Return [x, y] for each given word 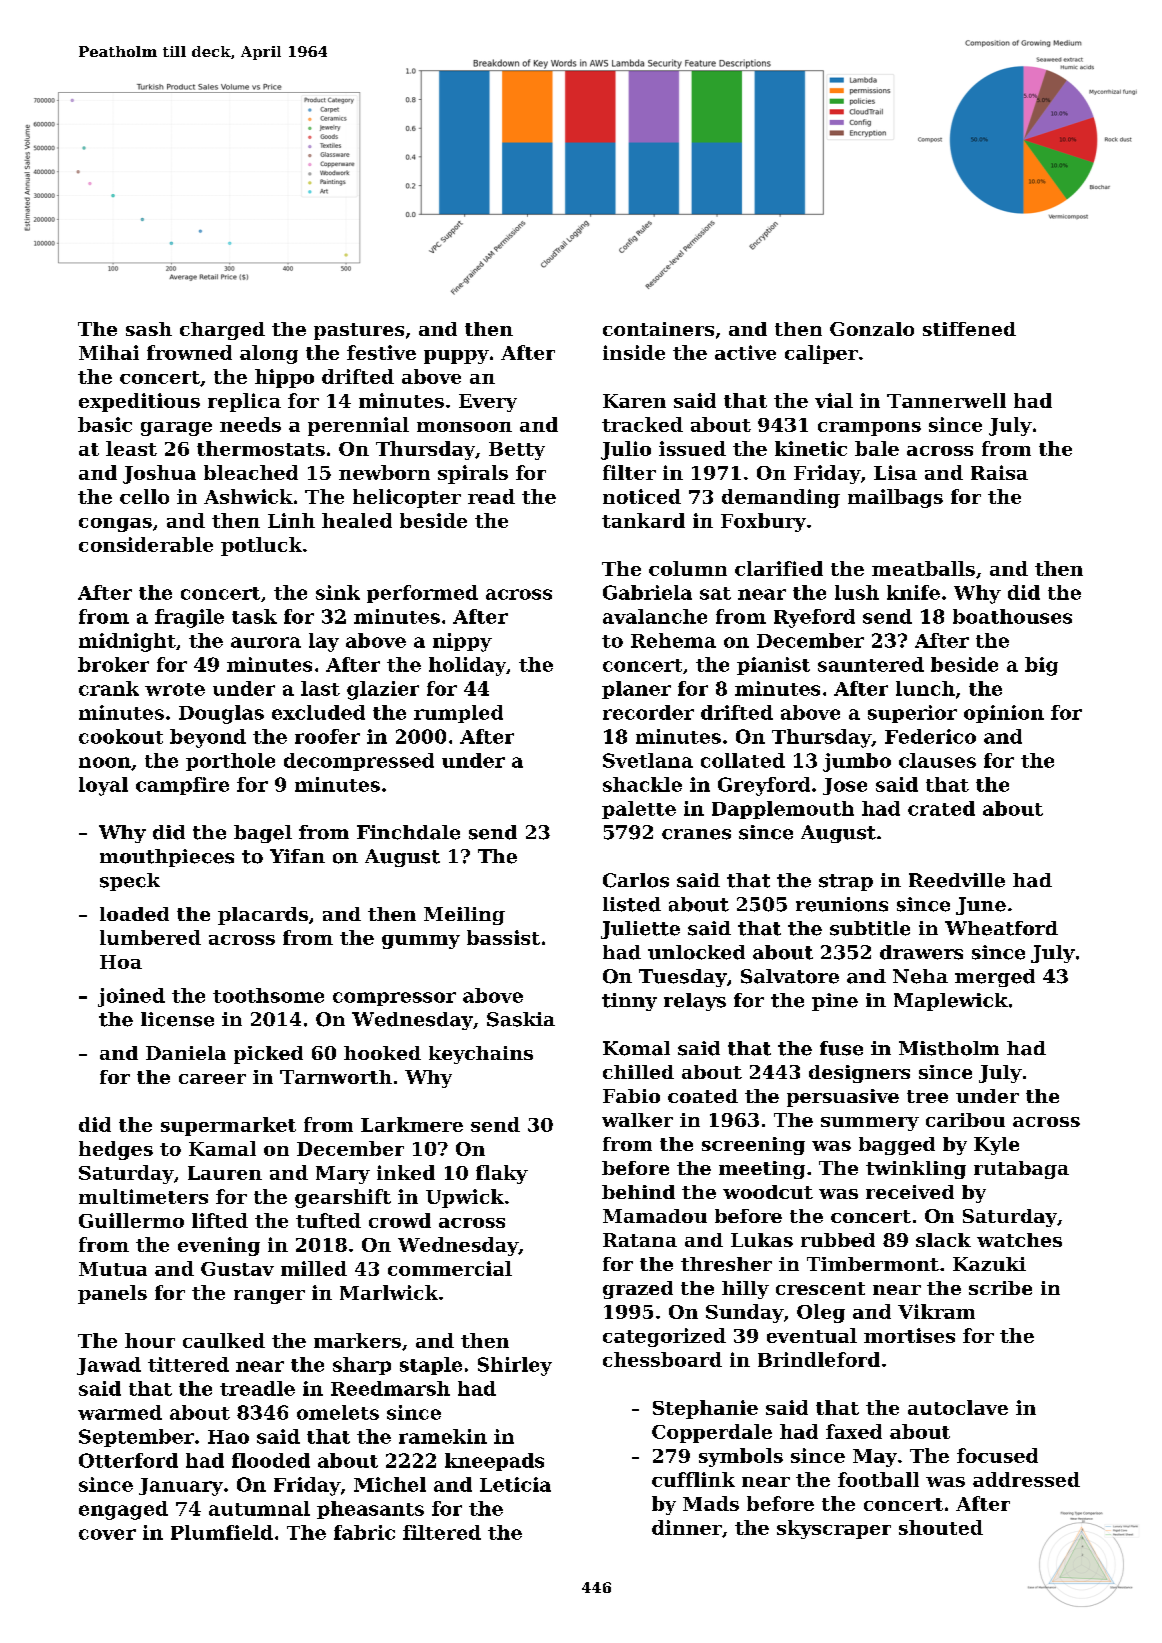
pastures [359, 331]
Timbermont [873, 1264]
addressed [1026, 1479]
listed [632, 904]
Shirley [515, 1366]
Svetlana [648, 760]
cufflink [693, 1479]
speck [130, 882]
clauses [937, 760]
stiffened [969, 329]
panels [112, 1294]
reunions [842, 904]
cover [107, 1534]
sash [149, 329]
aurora [266, 642]
